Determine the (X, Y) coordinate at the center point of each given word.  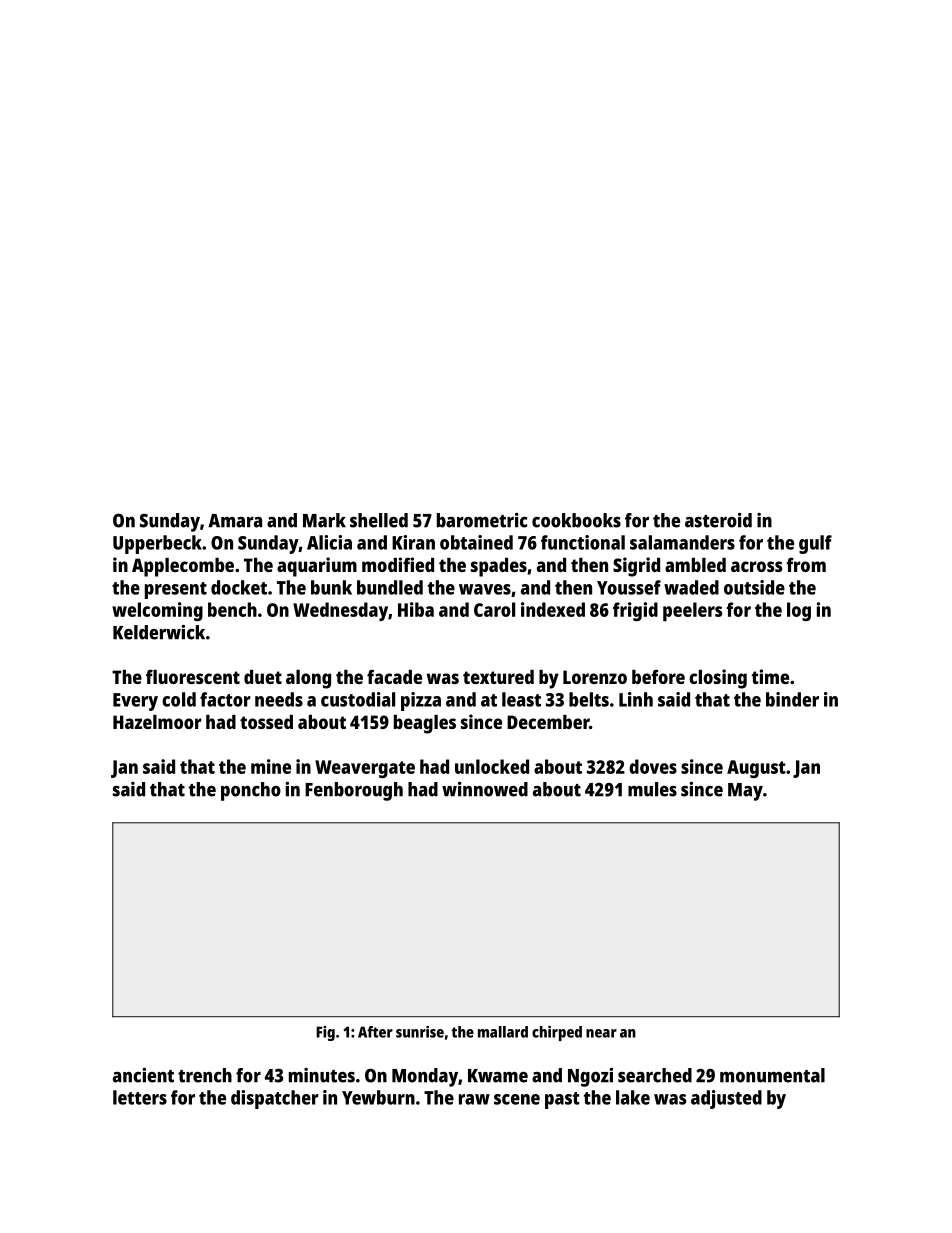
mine (271, 766)
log (799, 611)
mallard (503, 1032)
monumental (772, 1075)
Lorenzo (595, 677)
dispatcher (275, 1099)
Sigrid (636, 567)
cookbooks (576, 520)
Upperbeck (157, 544)
